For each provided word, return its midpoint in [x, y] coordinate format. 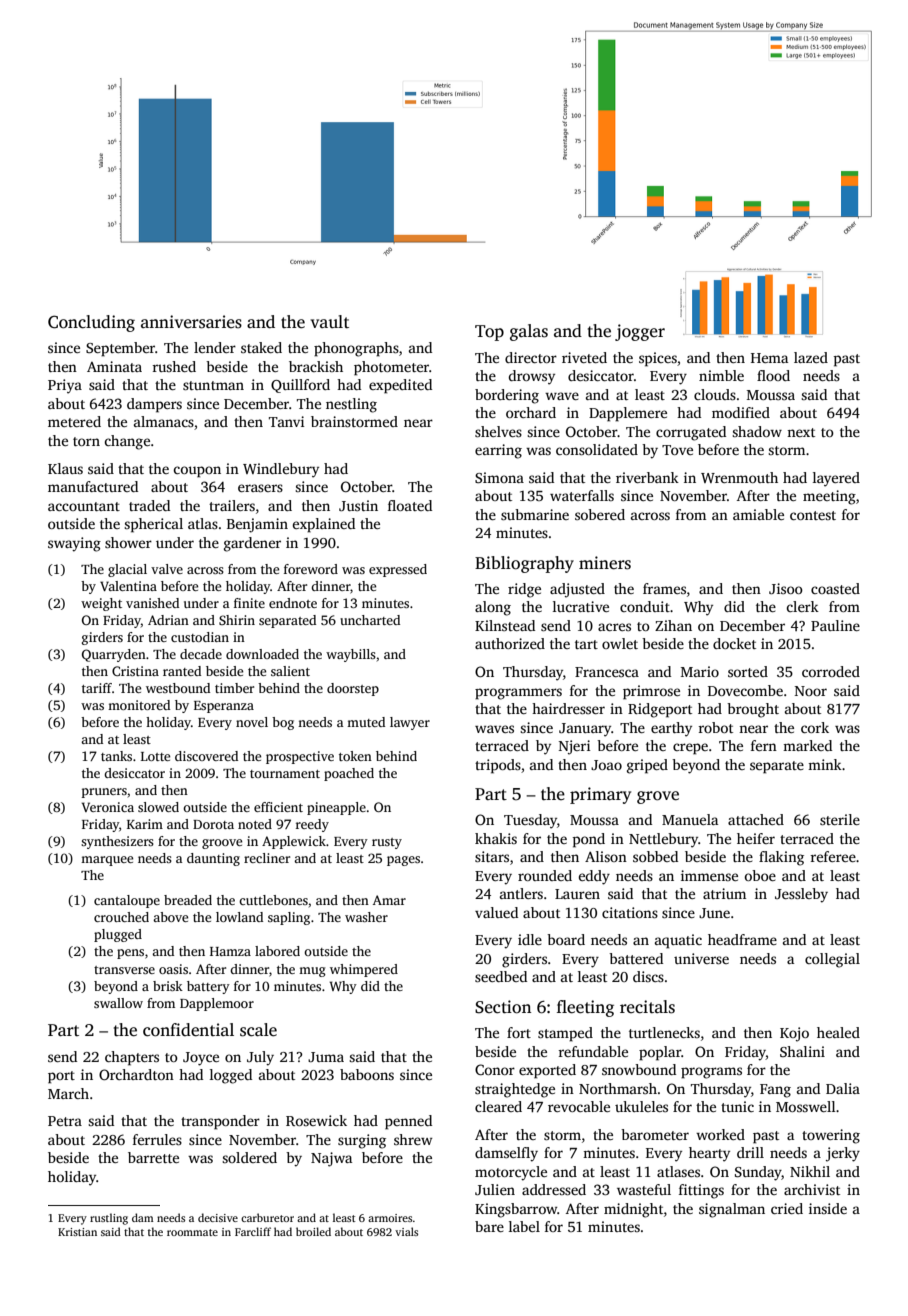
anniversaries [191, 322]
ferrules [157, 1139]
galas [529, 332]
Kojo [794, 1034]
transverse [124, 970]
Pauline [835, 625]
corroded [831, 671]
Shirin [237, 620]
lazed [811, 357]
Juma [326, 1057]
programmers [518, 694]
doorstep [353, 689]
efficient [278, 807]
